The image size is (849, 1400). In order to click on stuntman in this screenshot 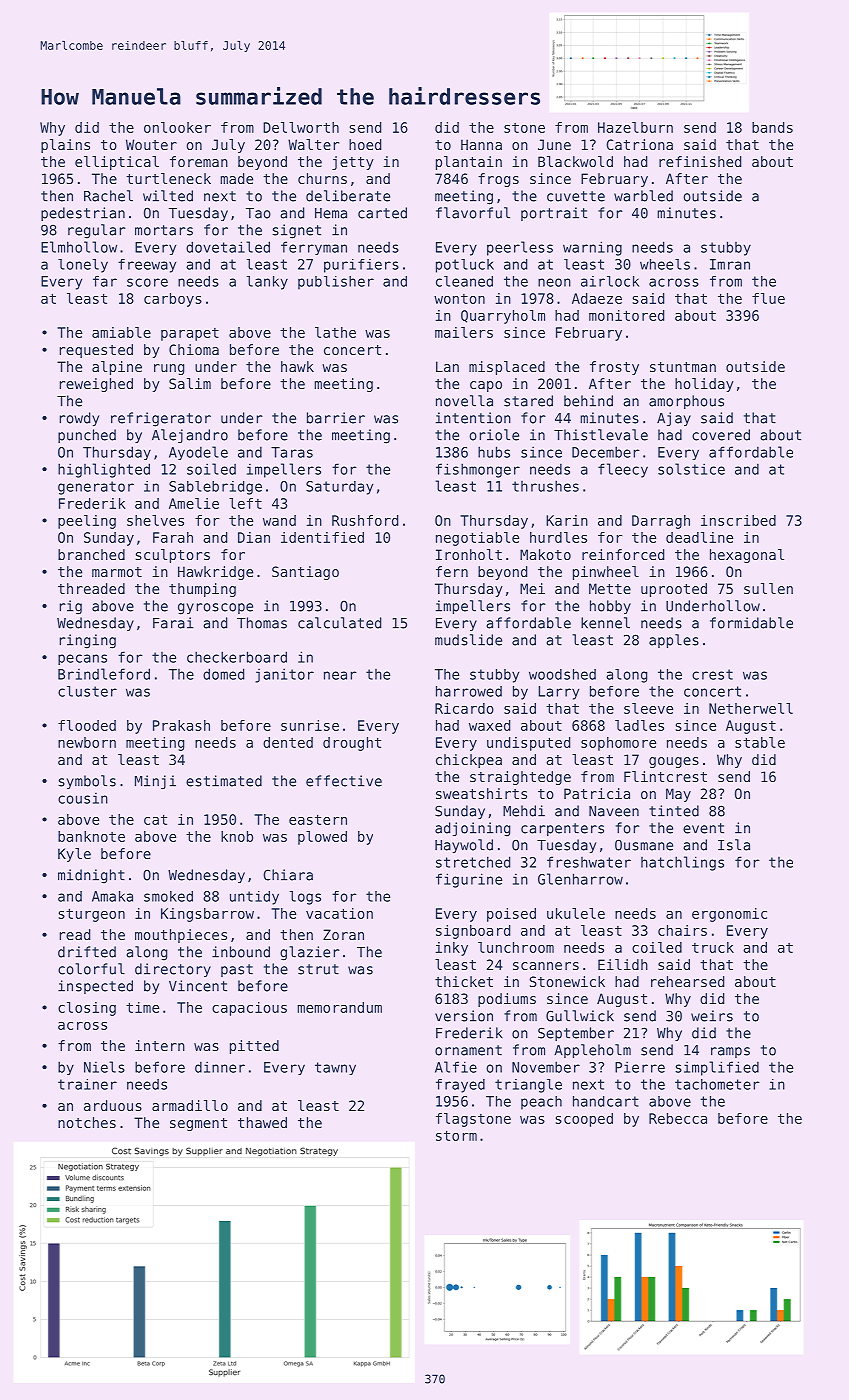, I will do `click(683, 367)`.
